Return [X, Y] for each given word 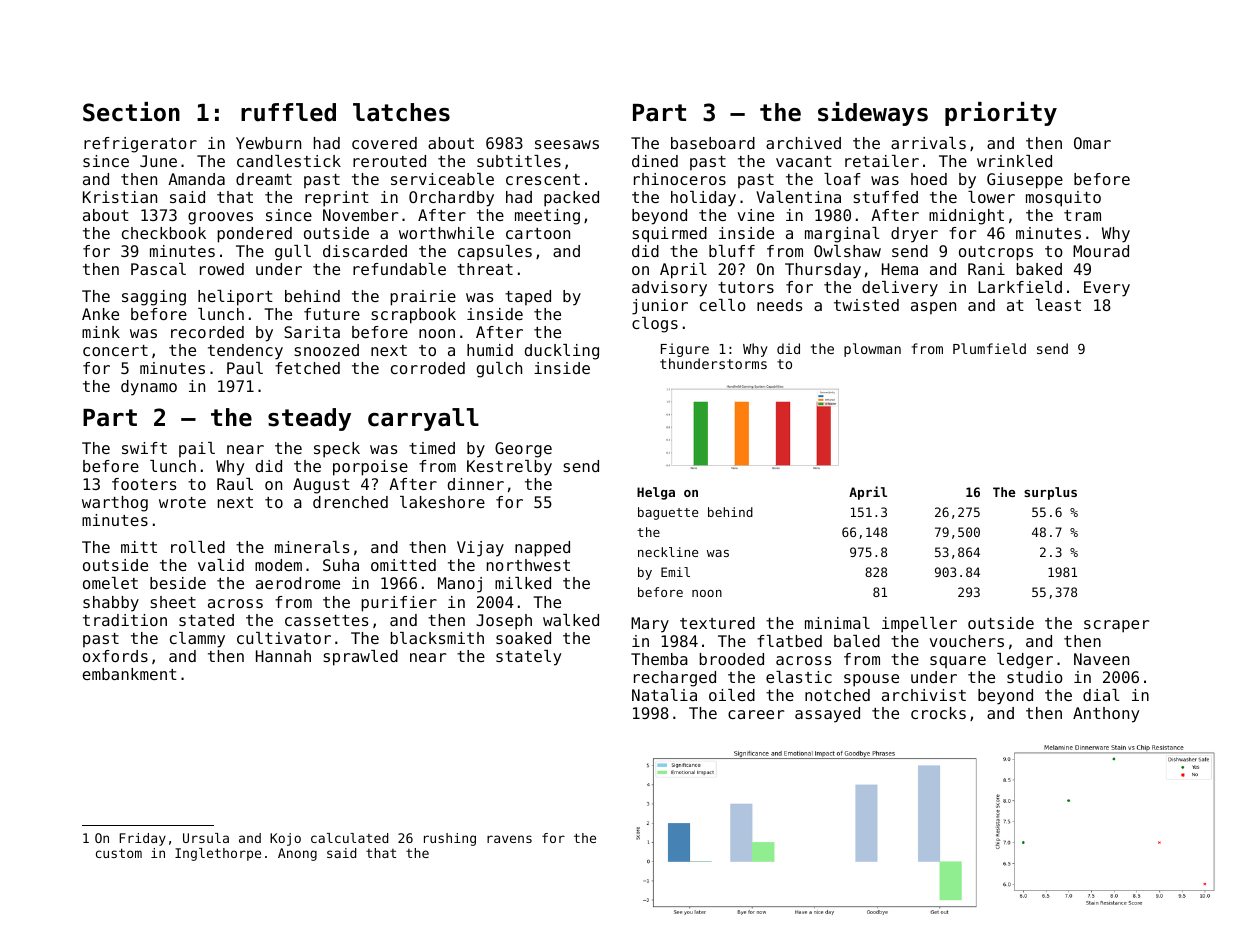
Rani [986, 269]
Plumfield [989, 348]
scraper [1116, 626]
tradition [125, 620]
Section [131, 112]
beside [178, 583]
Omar [1092, 143]
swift [144, 448]
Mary [650, 625]
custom [119, 853]
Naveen [1101, 659]
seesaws [567, 144]
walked [571, 620]
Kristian [120, 197]
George [523, 450]
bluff [732, 251]
